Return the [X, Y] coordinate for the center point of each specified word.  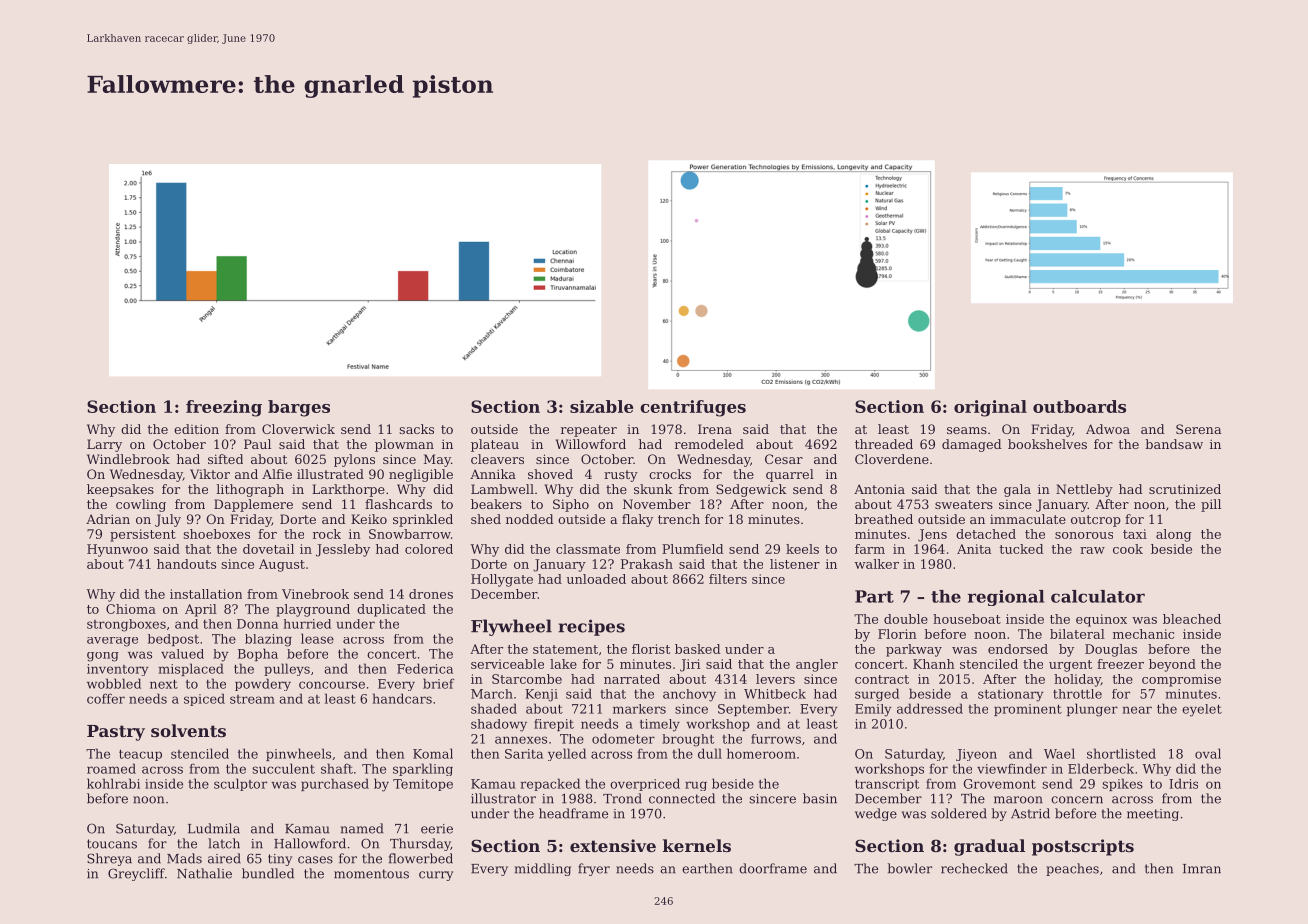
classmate [588, 549]
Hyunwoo [117, 550]
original [990, 408]
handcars [402, 698]
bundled [268, 873]
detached [986, 534]
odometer [623, 738]
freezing [224, 408]
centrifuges [693, 408]
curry [436, 876]
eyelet [1202, 710]
